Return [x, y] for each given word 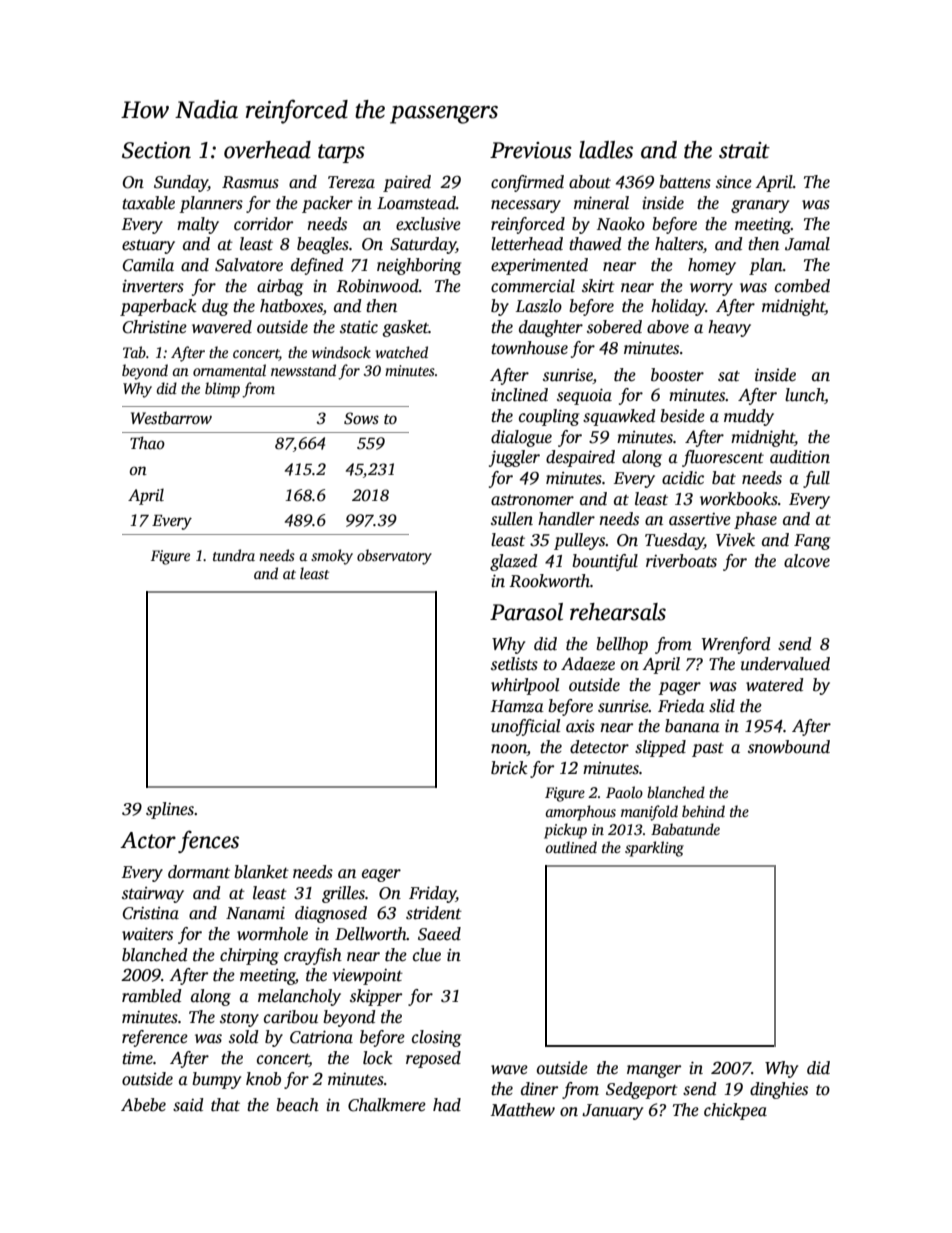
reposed [433, 1059]
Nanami [255, 913]
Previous [531, 150]
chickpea [735, 1111]
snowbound [789, 747]
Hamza [517, 706]
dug [215, 307]
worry [711, 289]
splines [170, 810]
